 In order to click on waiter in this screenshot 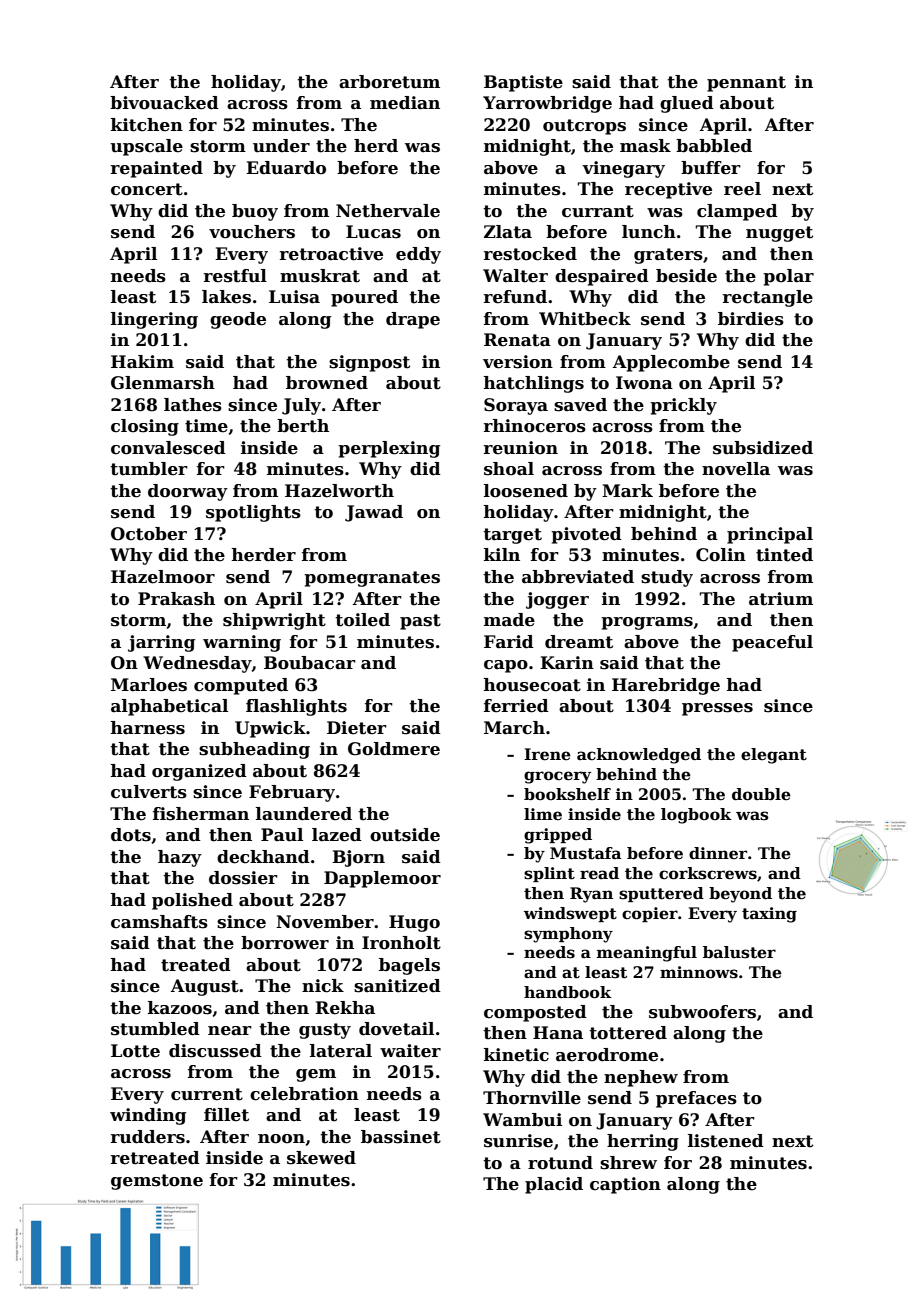, I will do `click(410, 1051)`.
